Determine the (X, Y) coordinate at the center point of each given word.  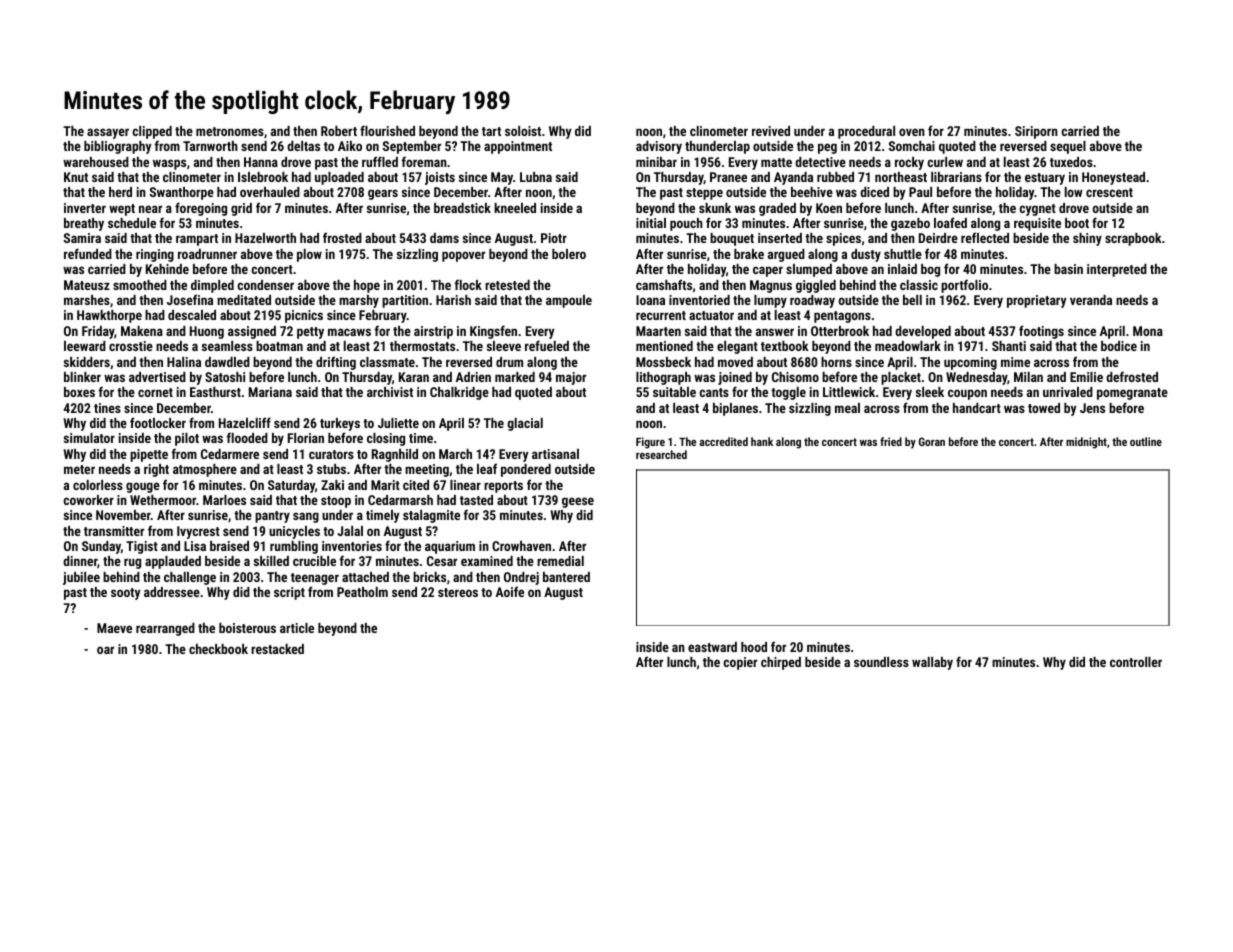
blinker (82, 377)
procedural (866, 132)
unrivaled (1068, 392)
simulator (89, 438)
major (571, 378)
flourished (387, 130)
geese (578, 502)
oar (105, 650)
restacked (277, 649)
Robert (339, 131)
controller (1136, 662)
